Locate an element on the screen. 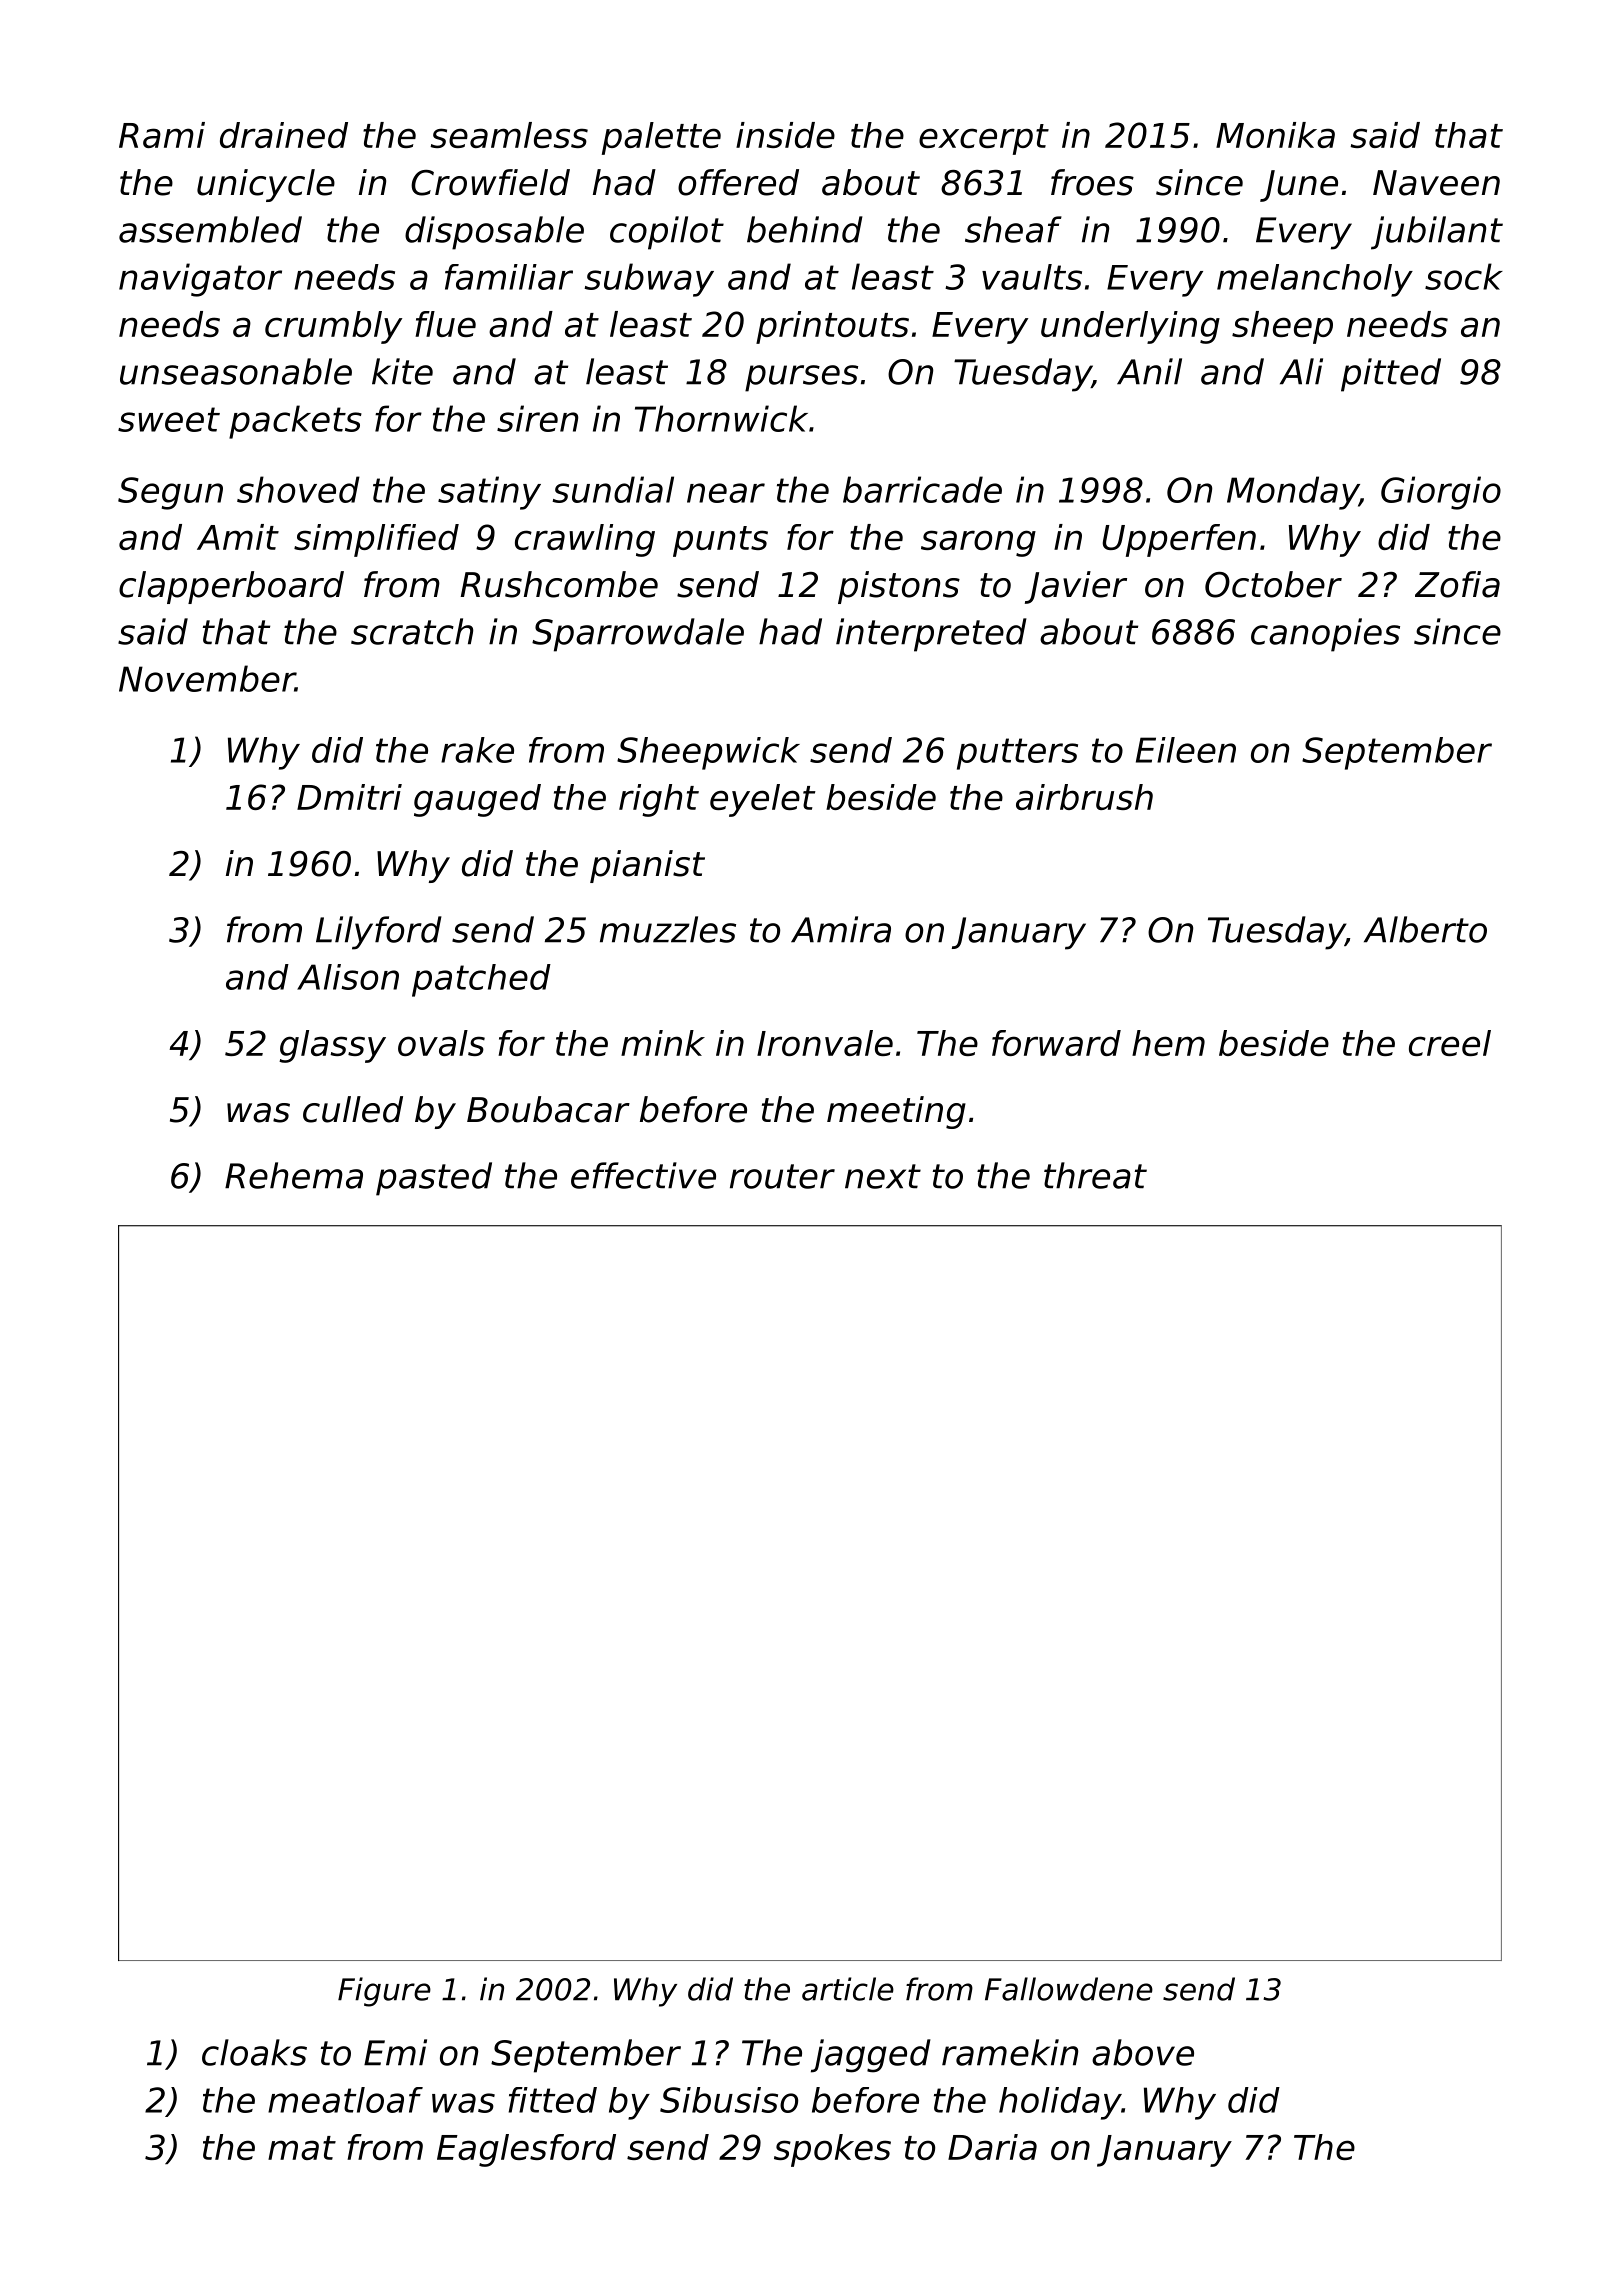 Image resolution: width=1620 pixels, height=2292 pixels. pistons is located at coordinates (899, 587).
